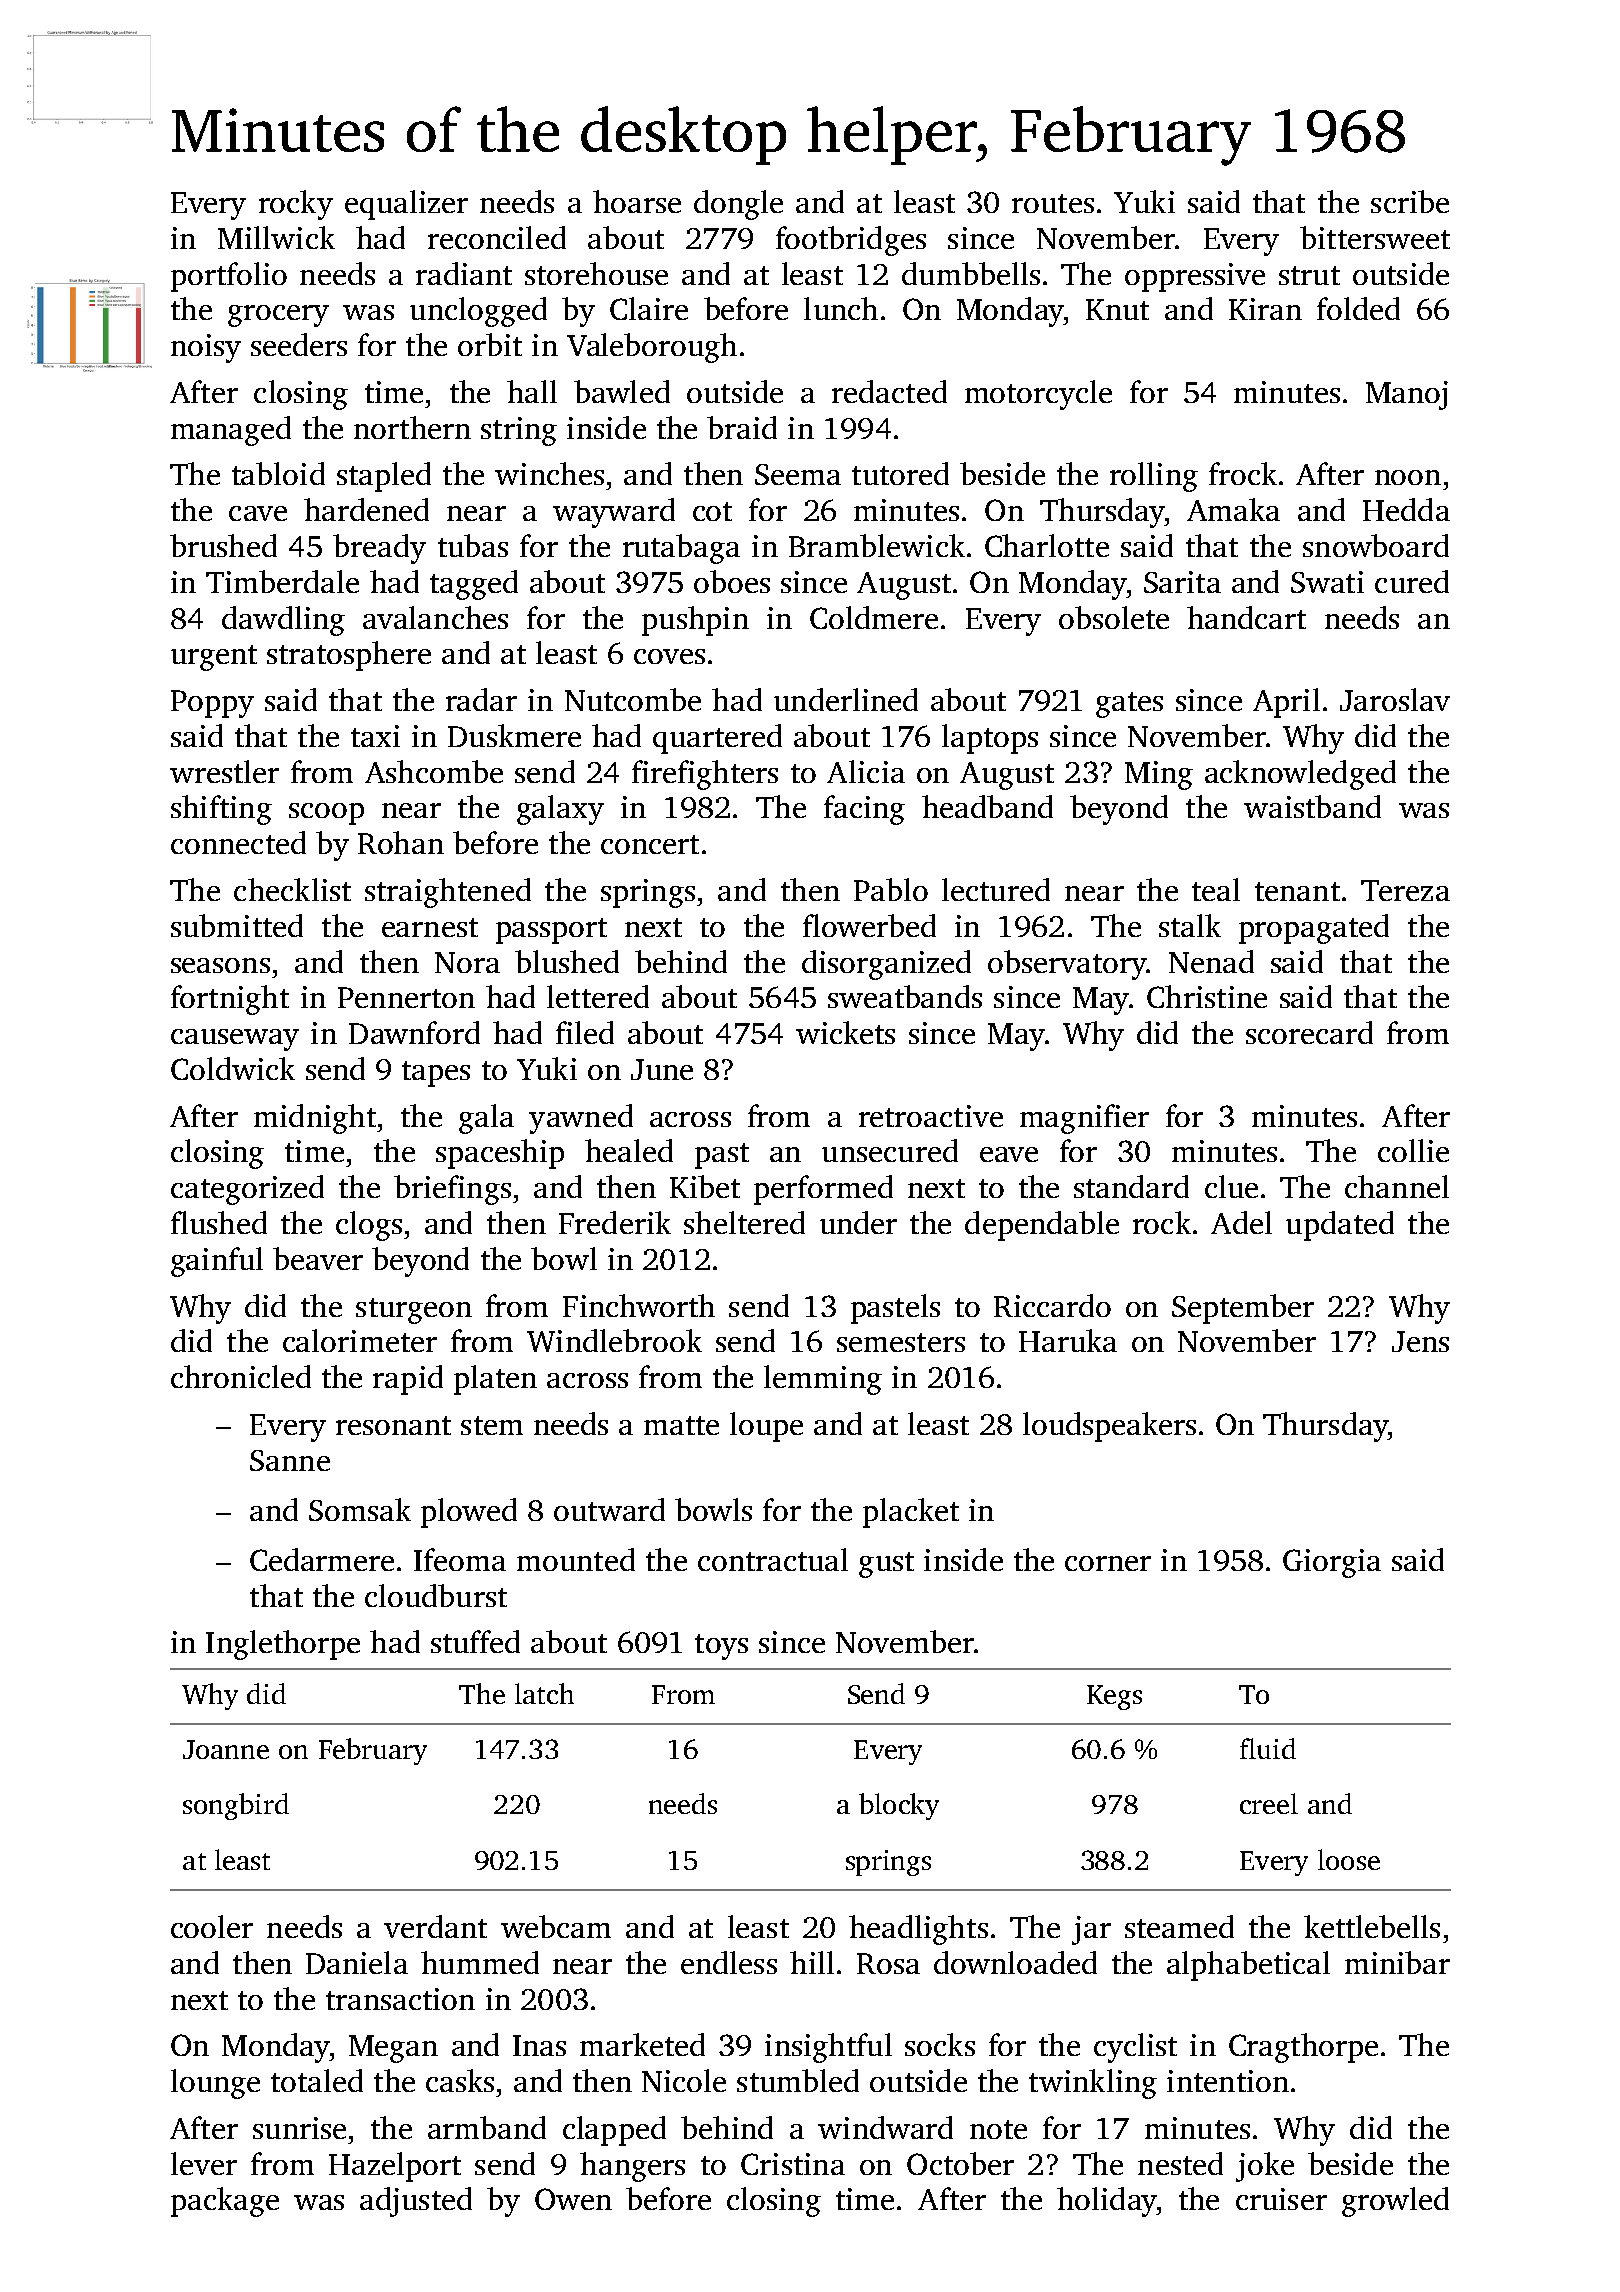 The image size is (1620, 2292). Describe the element at coordinates (360, 1340) in the document. I see `calorimeter` at that location.
